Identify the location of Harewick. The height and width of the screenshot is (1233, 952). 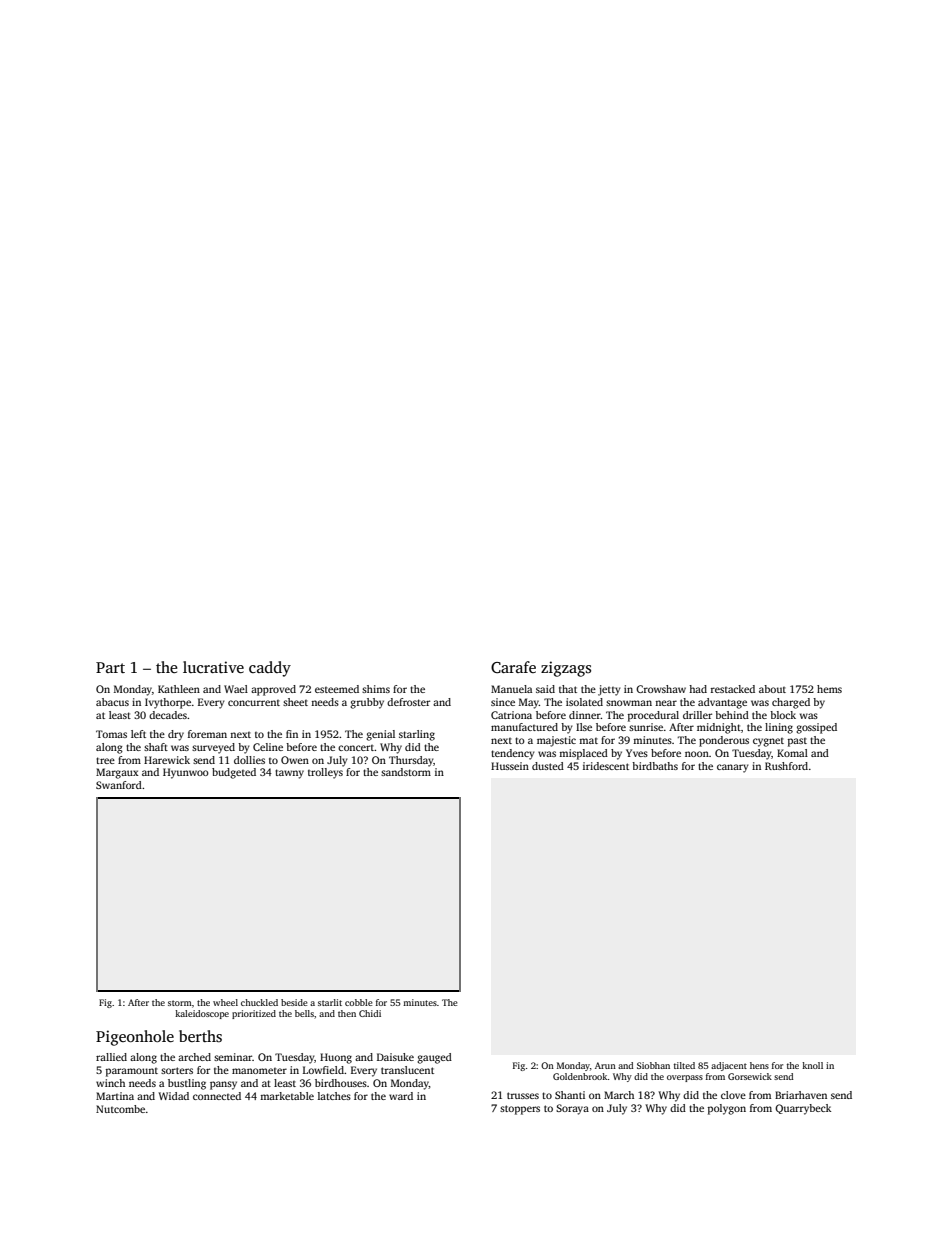
(167, 760).
